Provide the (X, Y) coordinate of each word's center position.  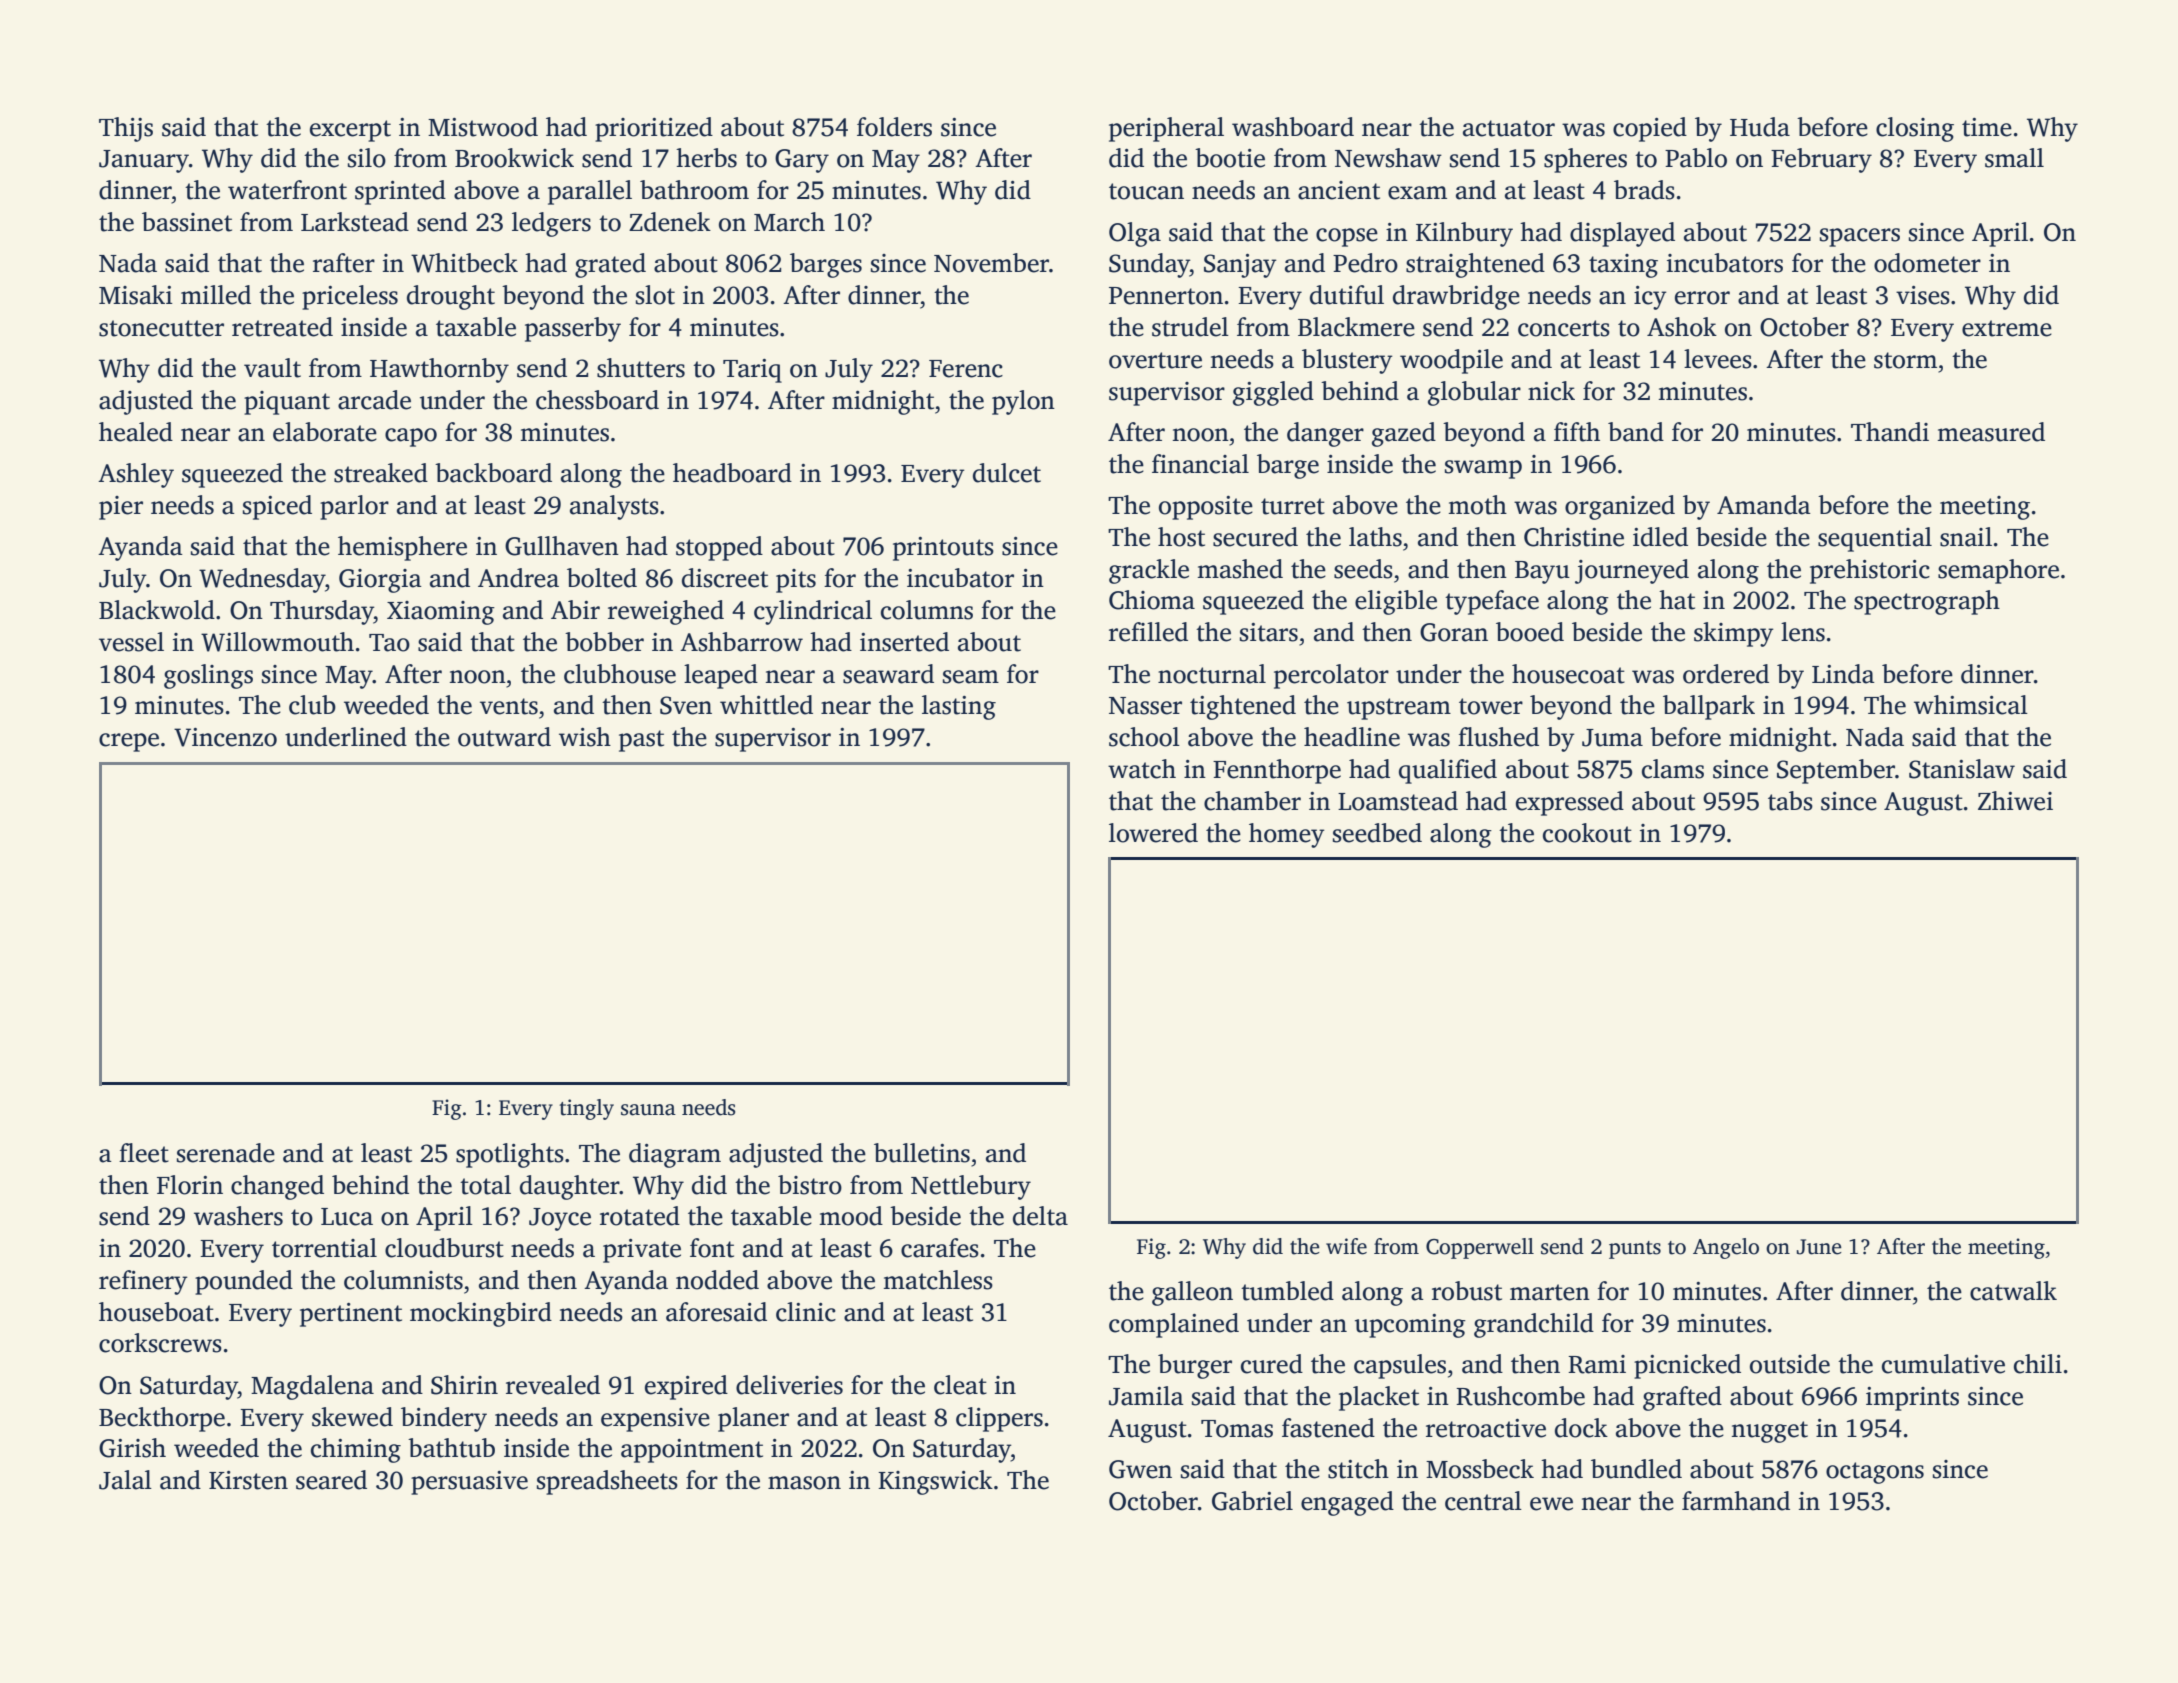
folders (894, 127)
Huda (1760, 127)
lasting (959, 707)
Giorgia (380, 581)
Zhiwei (2015, 801)
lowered (1153, 833)
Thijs (126, 129)
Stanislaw (1962, 769)
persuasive (469, 1483)
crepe (129, 742)
